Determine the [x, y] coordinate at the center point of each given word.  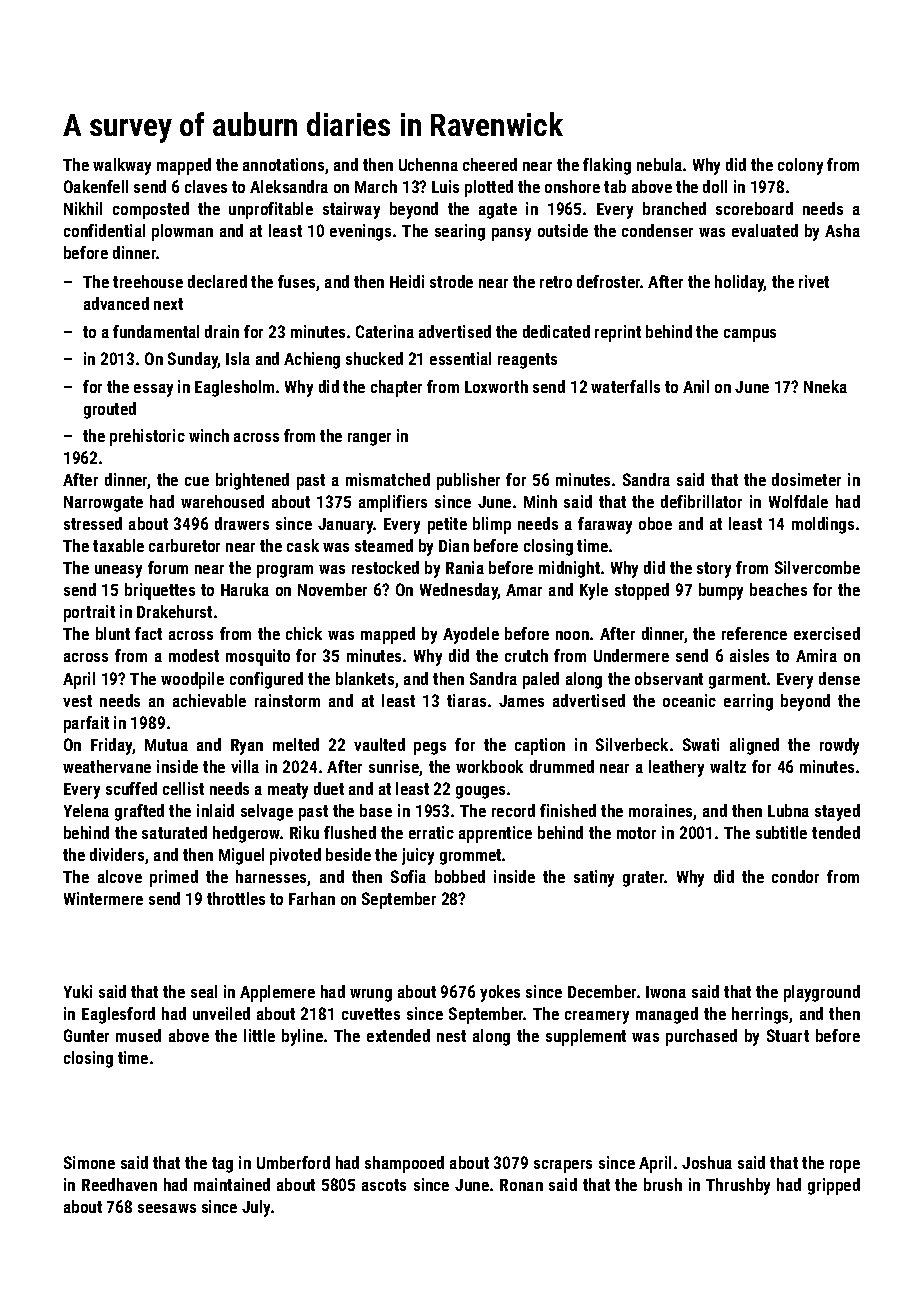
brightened [252, 481]
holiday [740, 283]
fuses [296, 281]
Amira [816, 655]
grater [644, 879]
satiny [594, 878]
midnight [569, 569]
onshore [572, 186]
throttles [236, 898]
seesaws [167, 1208]
